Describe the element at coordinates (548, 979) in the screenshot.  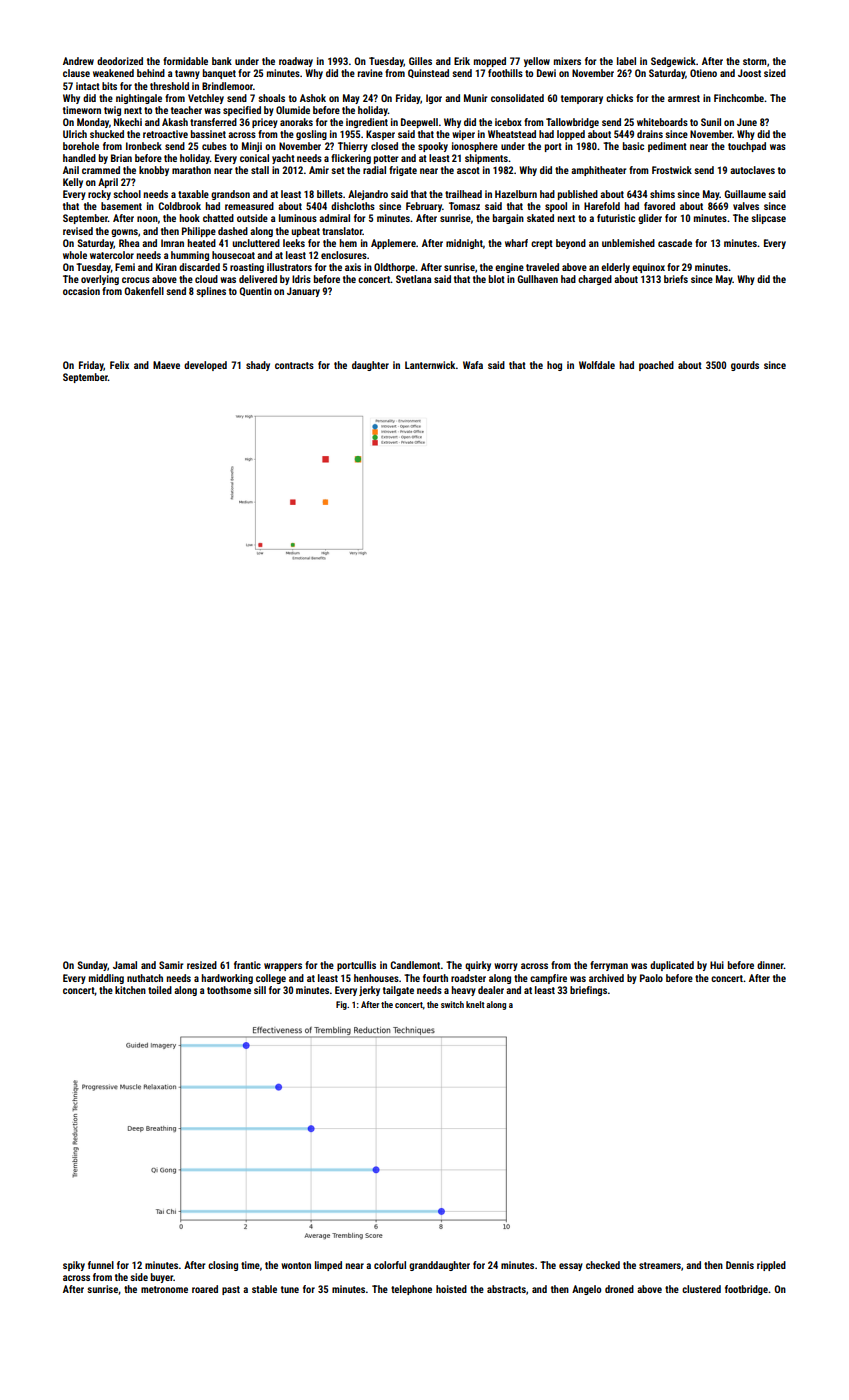
I see `campfire` at that location.
